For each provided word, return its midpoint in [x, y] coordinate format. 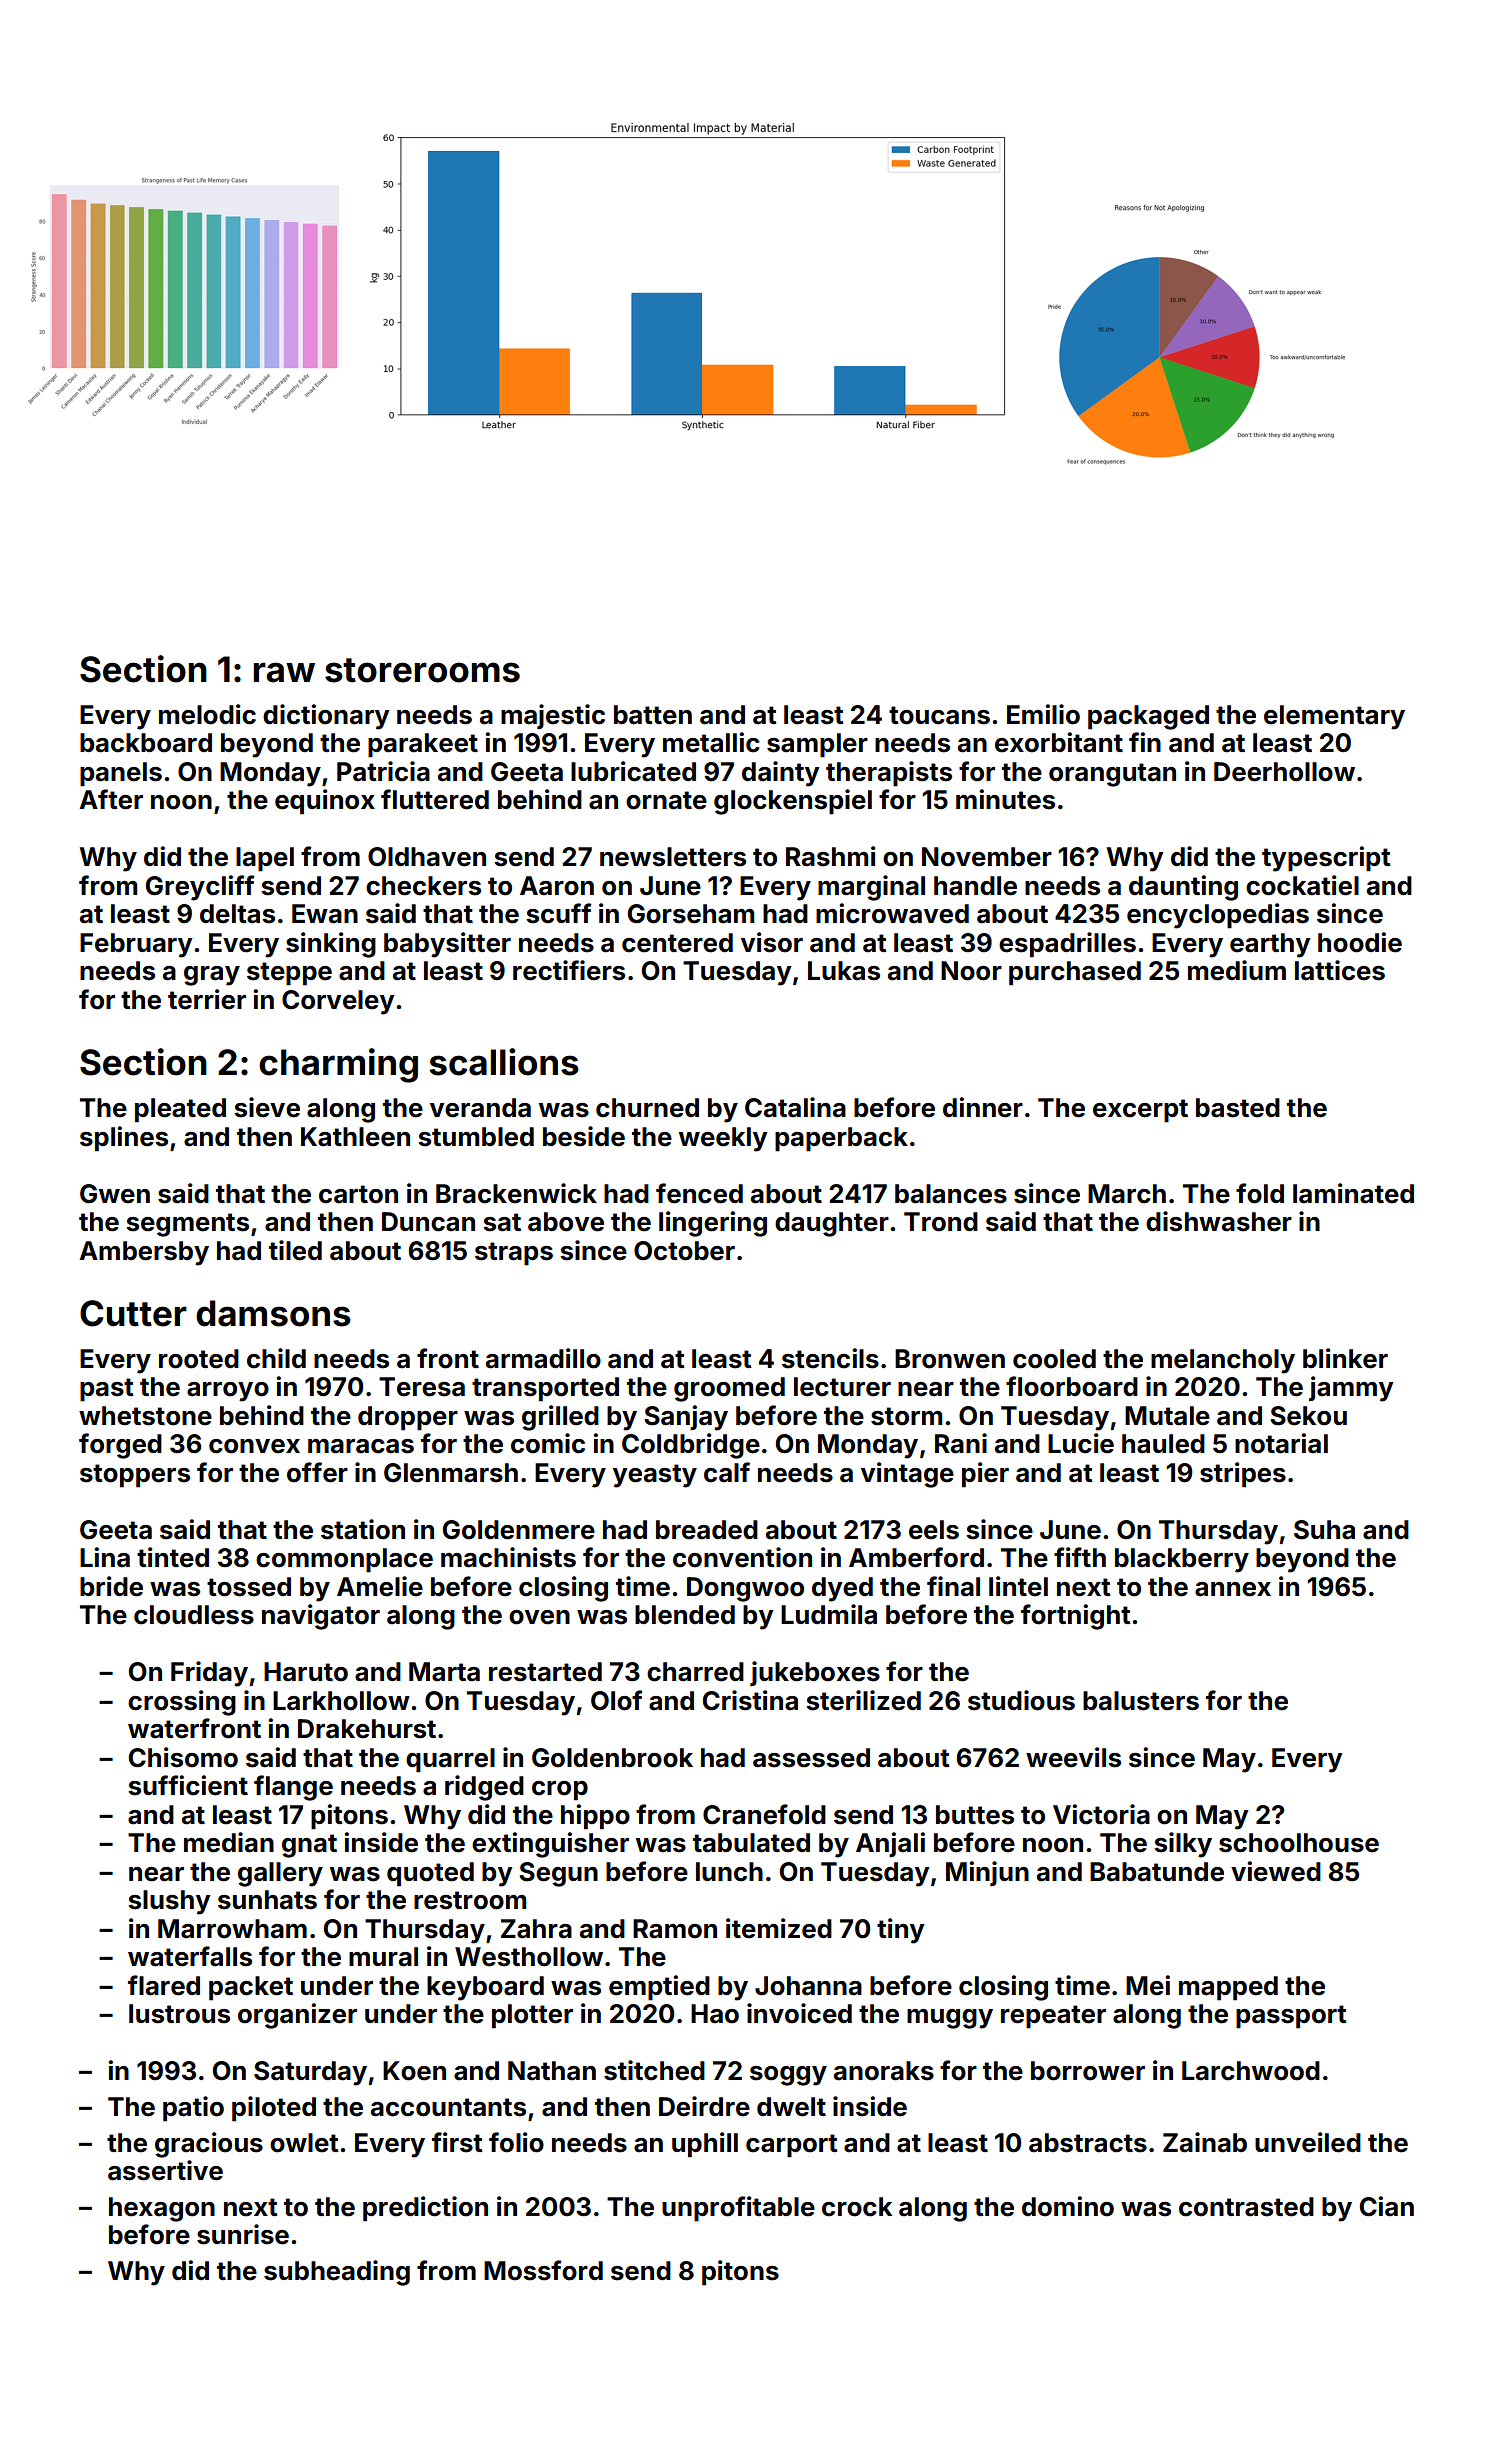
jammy [1351, 1389]
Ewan [325, 914]
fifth [1080, 1557]
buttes [975, 1815]
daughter [832, 1224]
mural [383, 1957]
